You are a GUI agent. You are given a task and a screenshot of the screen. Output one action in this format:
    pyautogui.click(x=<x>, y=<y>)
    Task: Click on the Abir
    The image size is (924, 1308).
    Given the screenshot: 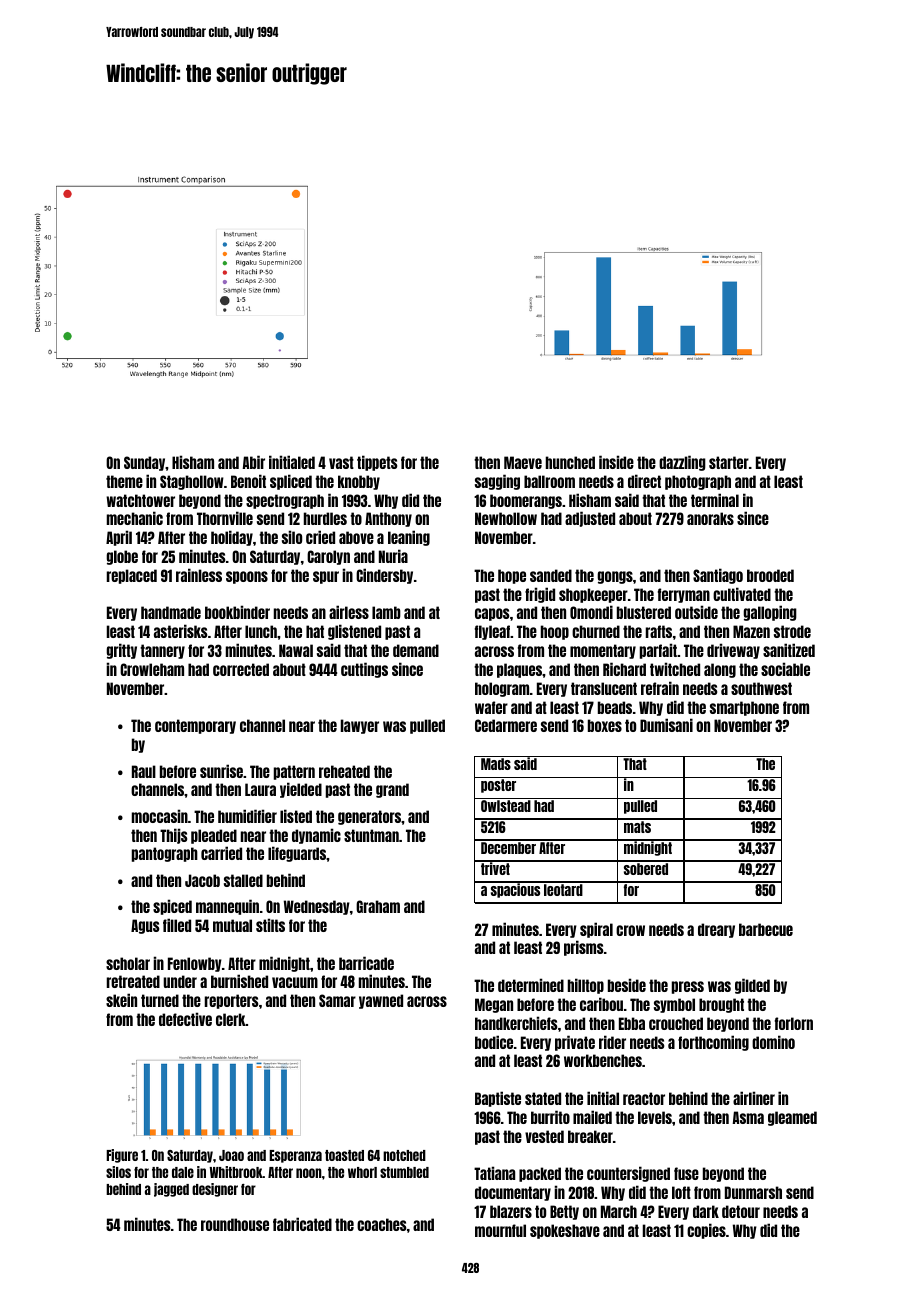 What is the action you would take?
    pyautogui.click(x=253, y=462)
